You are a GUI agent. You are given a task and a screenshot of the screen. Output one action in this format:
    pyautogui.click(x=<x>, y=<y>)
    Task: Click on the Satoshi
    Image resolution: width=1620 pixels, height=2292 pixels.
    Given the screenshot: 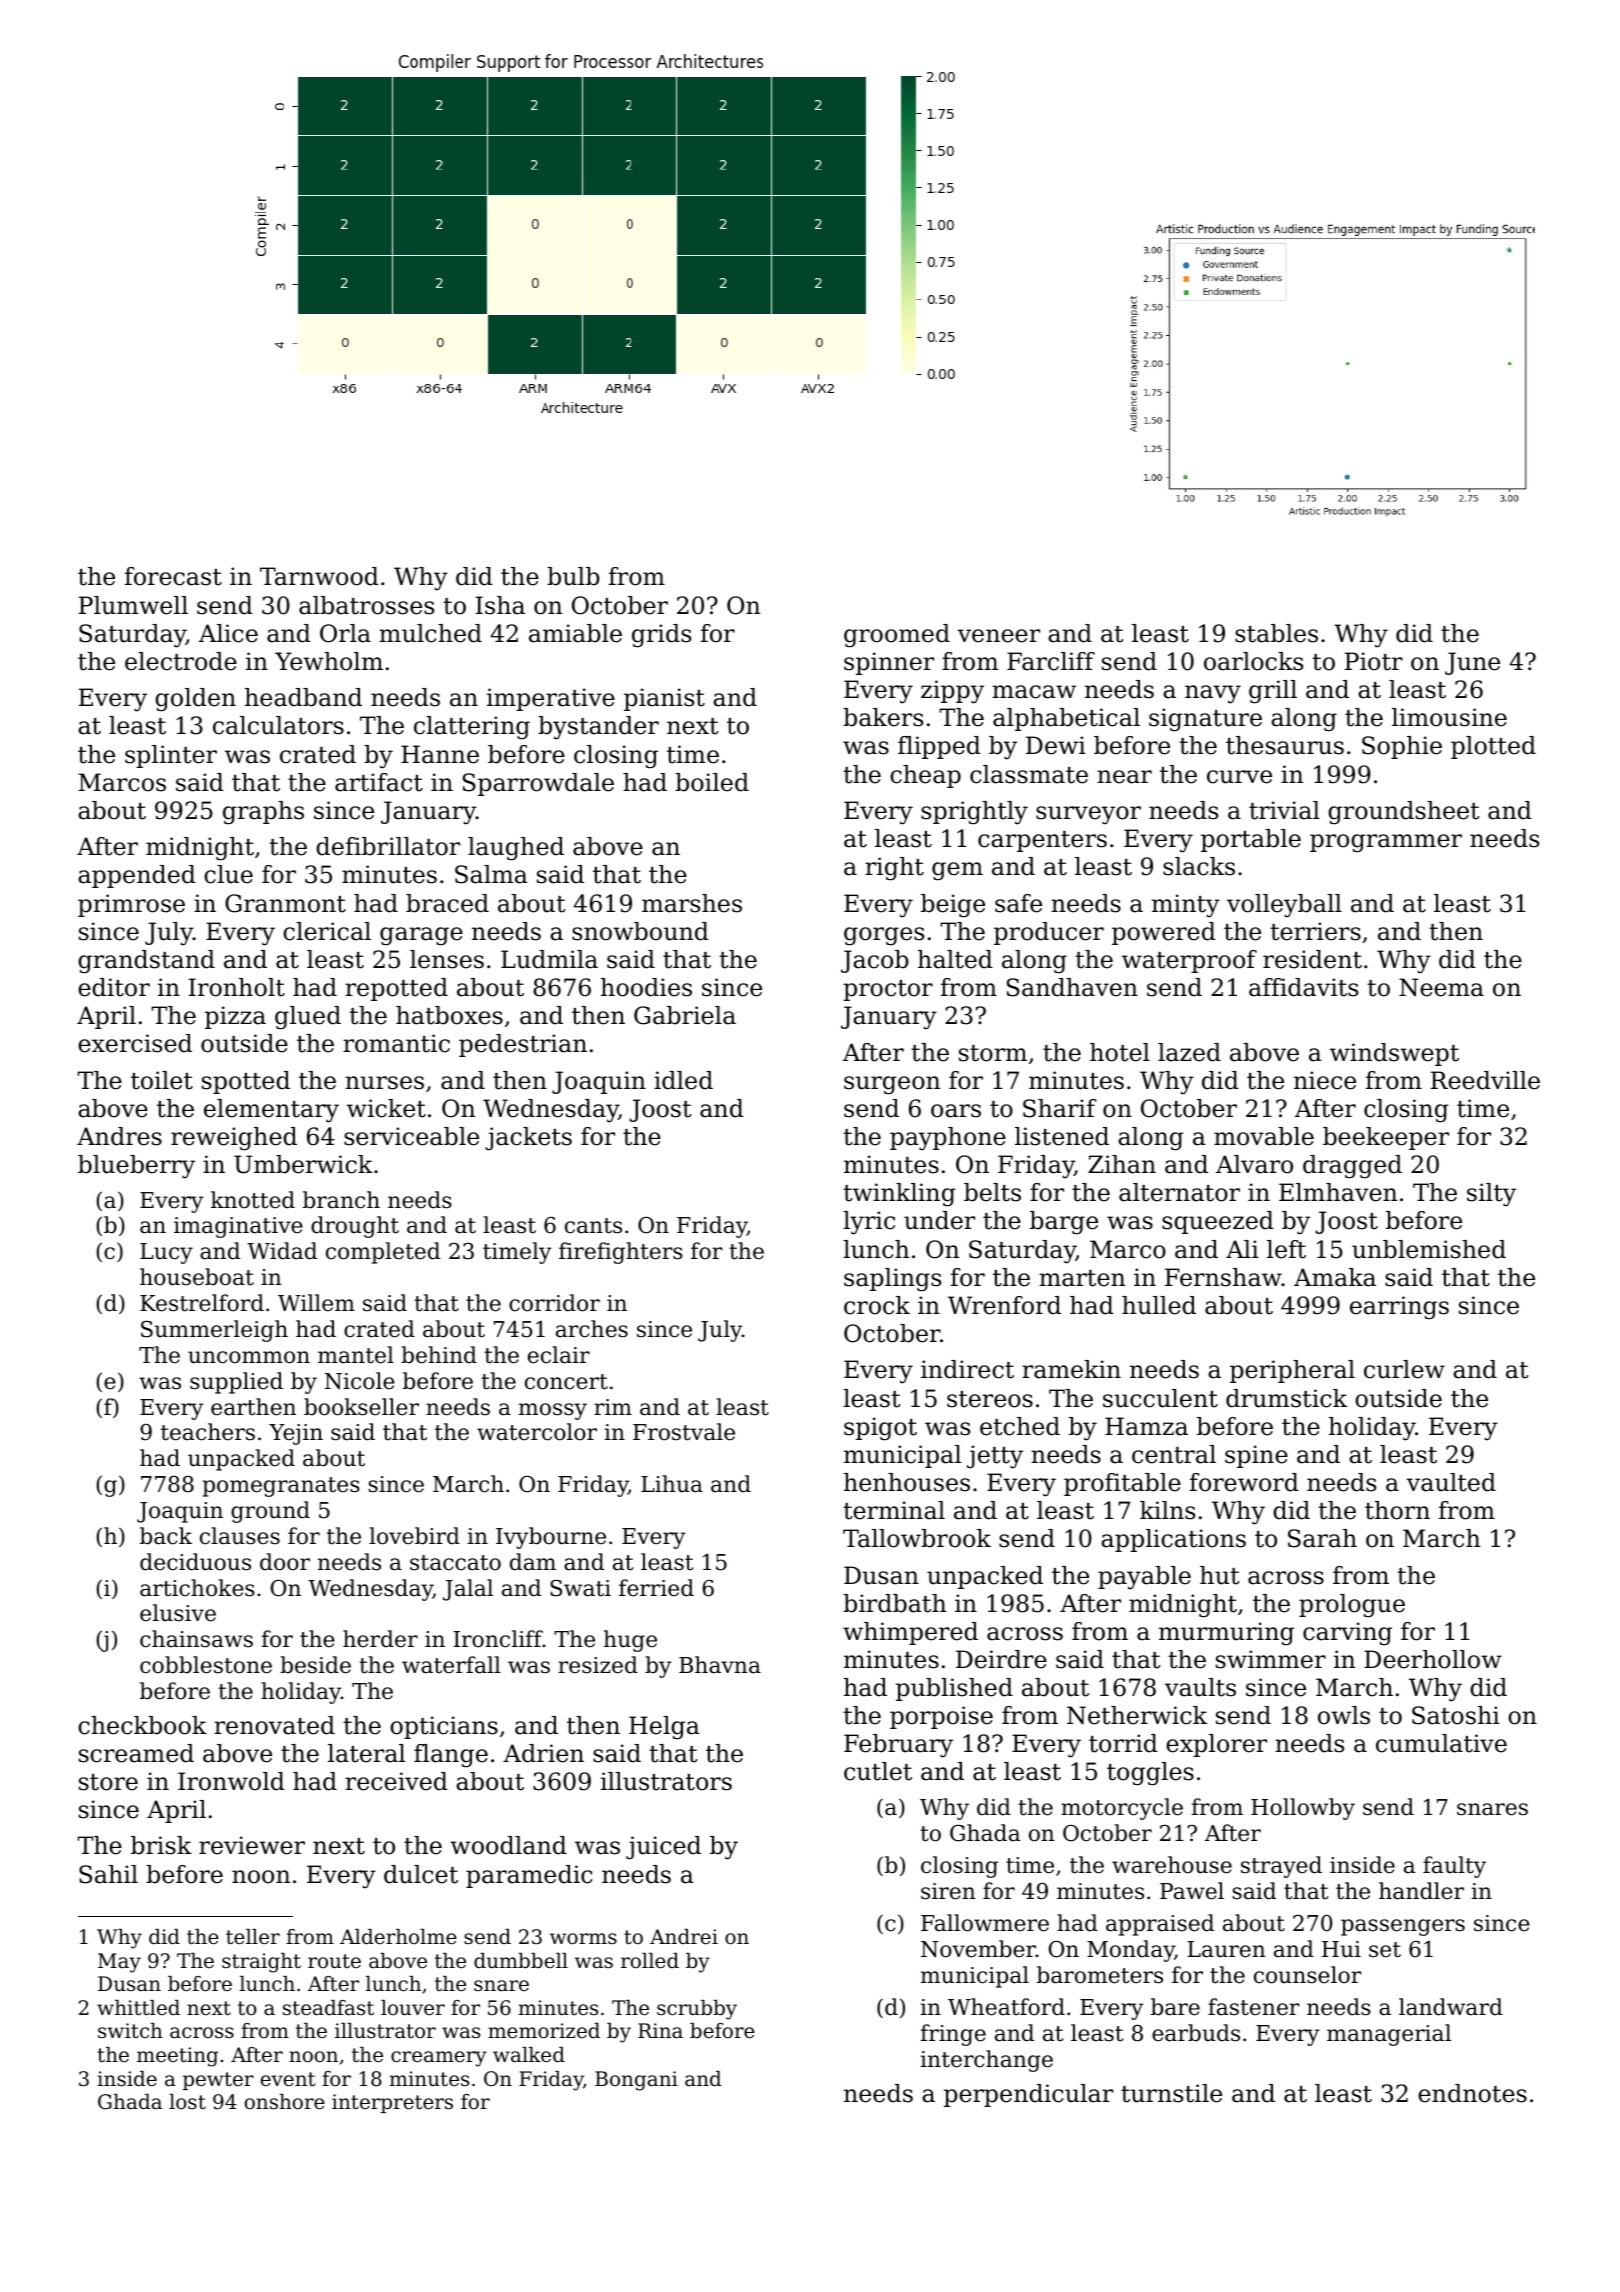 What is the action you would take?
    pyautogui.click(x=1456, y=1715)
